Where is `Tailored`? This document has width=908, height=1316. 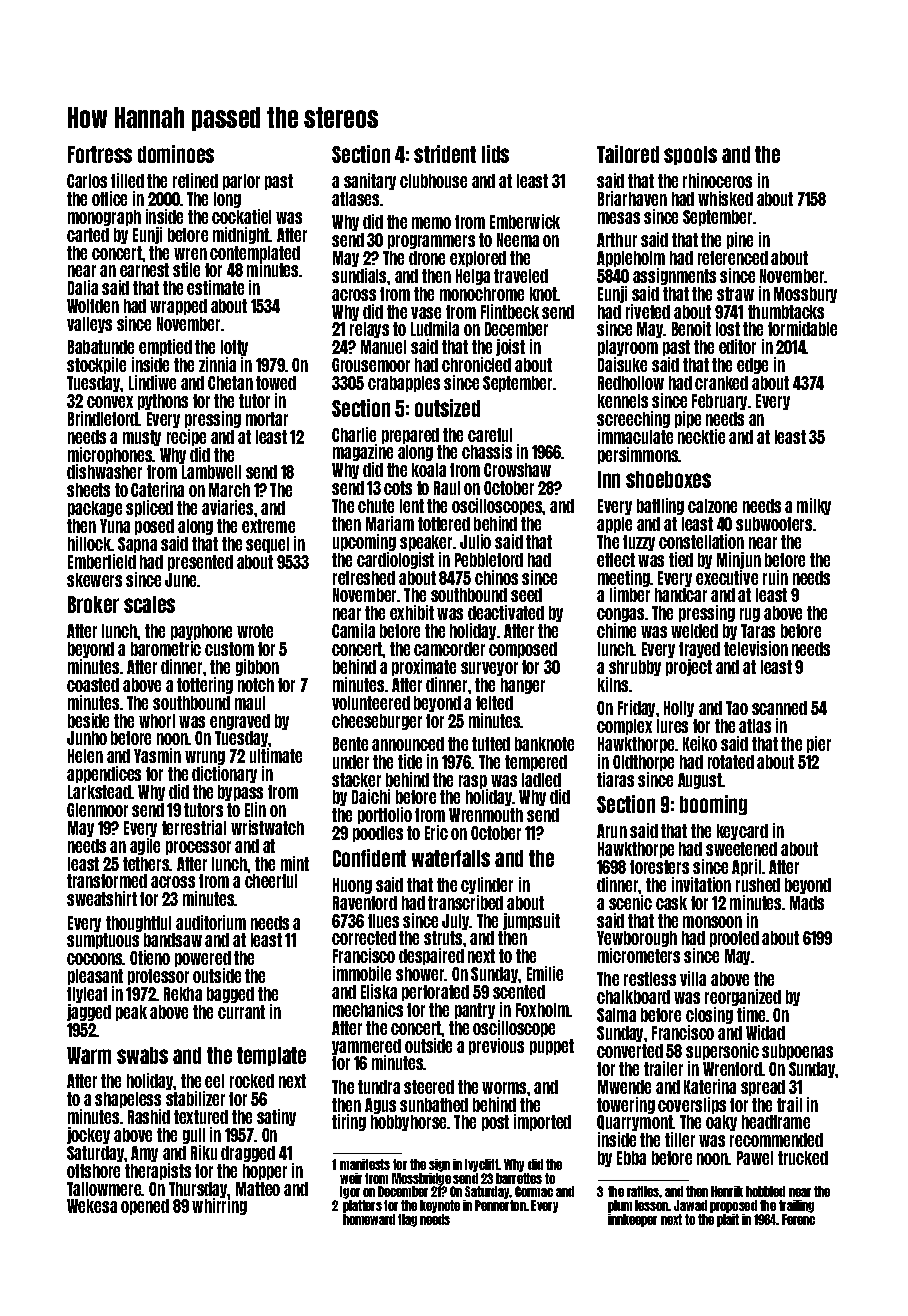
Tailored is located at coordinates (628, 154).
